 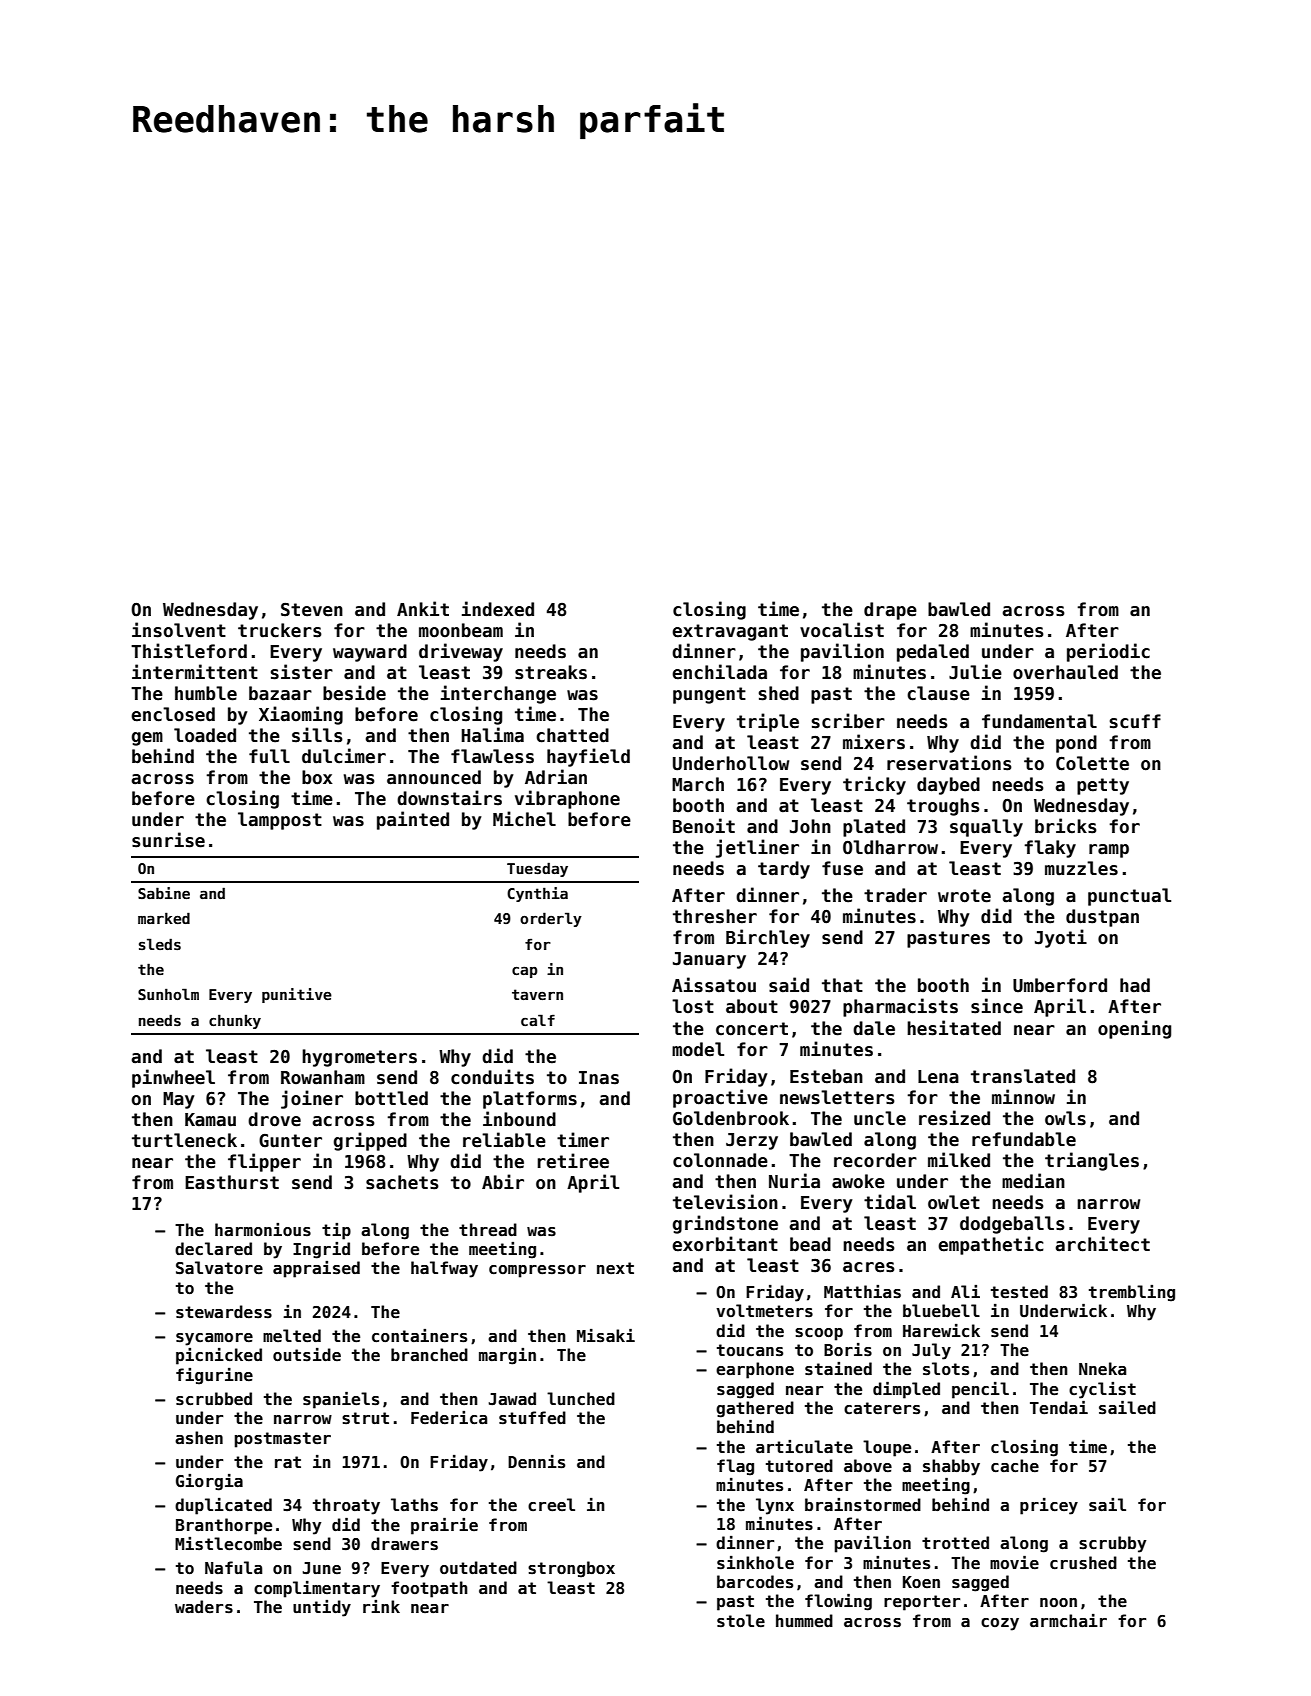 What do you see at coordinates (280, 821) in the document?
I see `lamppost` at bounding box center [280, 821].
